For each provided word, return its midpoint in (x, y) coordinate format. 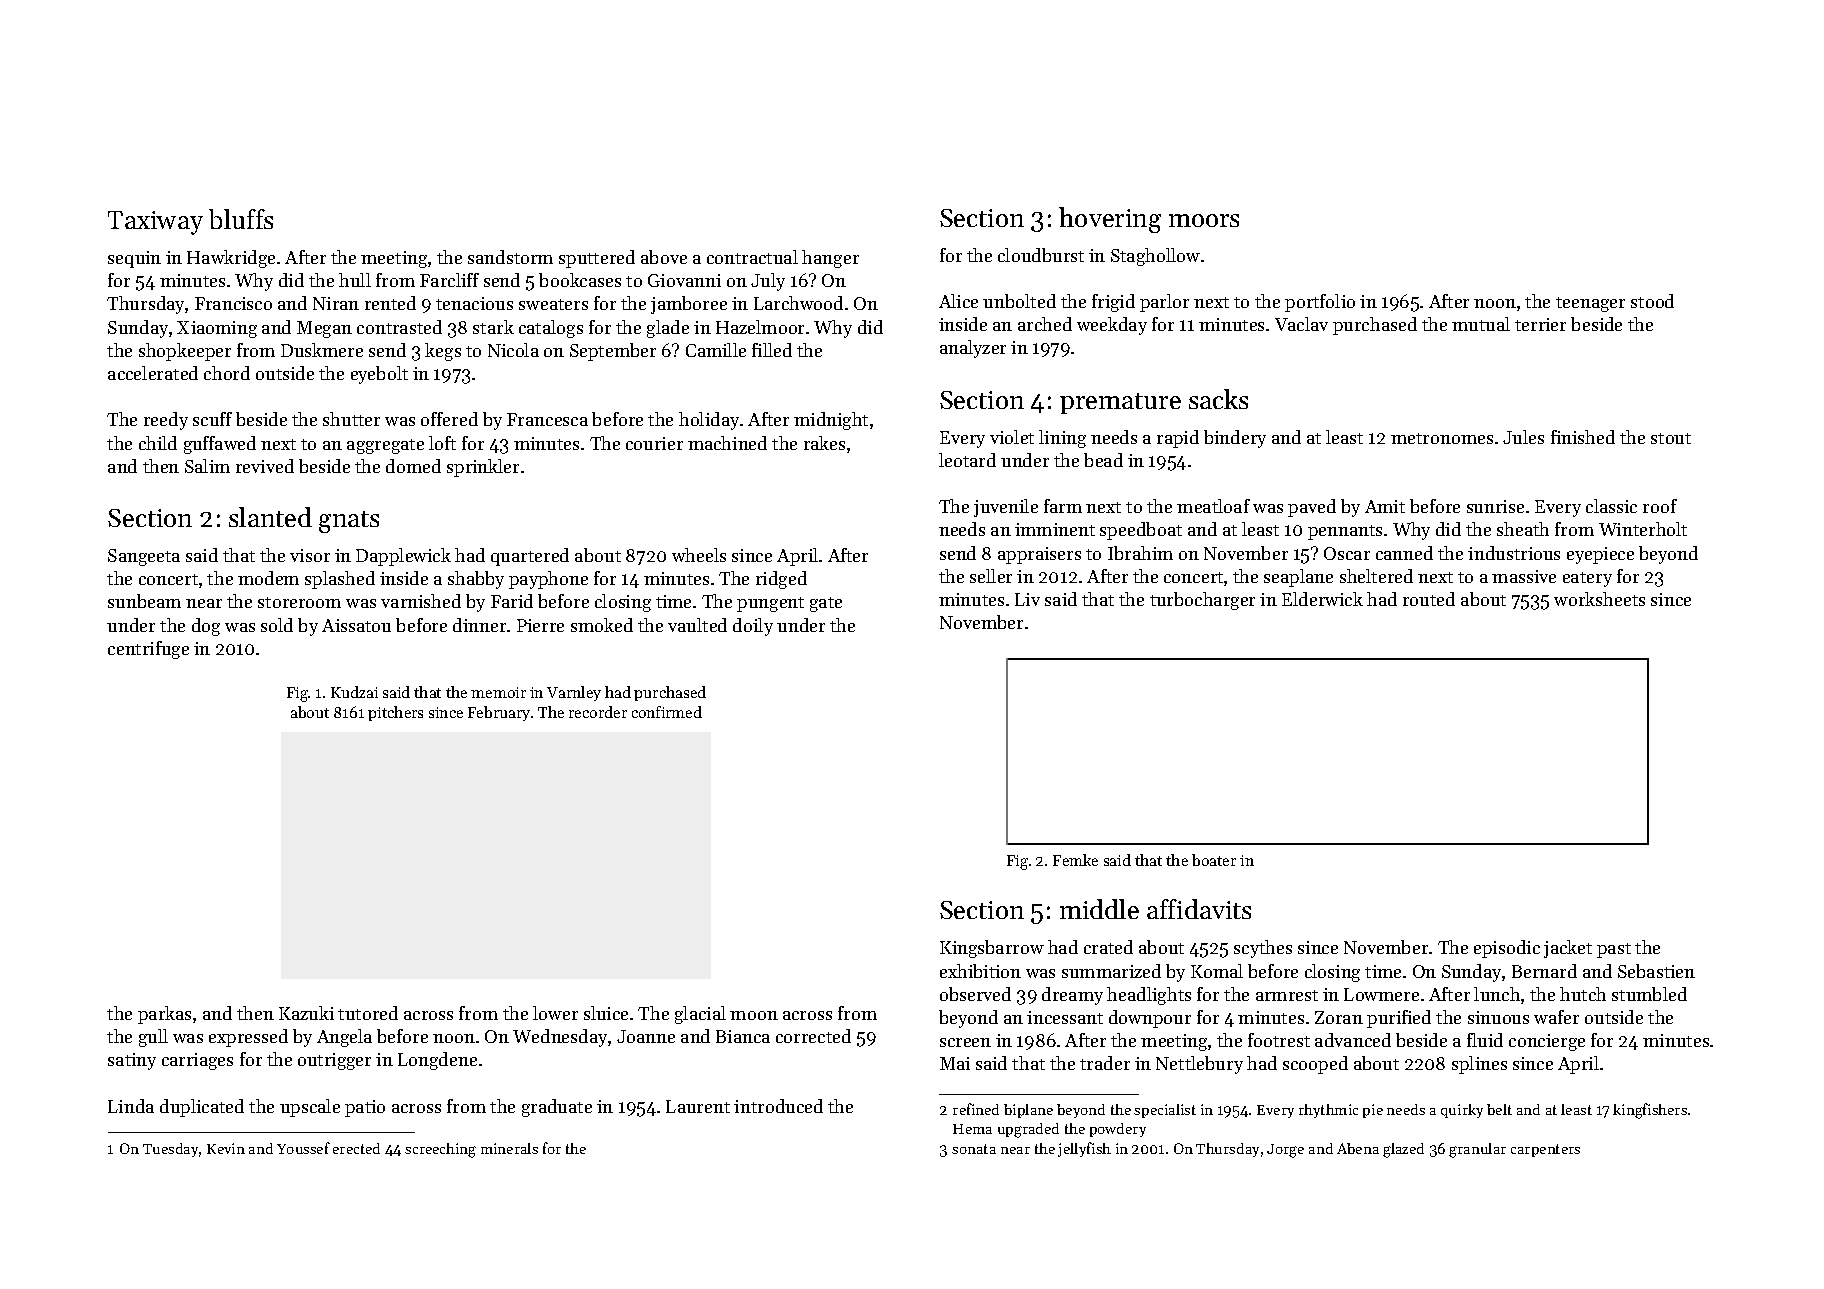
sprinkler (483, 468)
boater (1214, 860)
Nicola (513, 350)
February (499, 713)
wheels (699, 555)
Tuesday (171, 1150)
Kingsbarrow (992, 949)
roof (1660, 506)
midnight (831, 421)
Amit (1385, 506)
